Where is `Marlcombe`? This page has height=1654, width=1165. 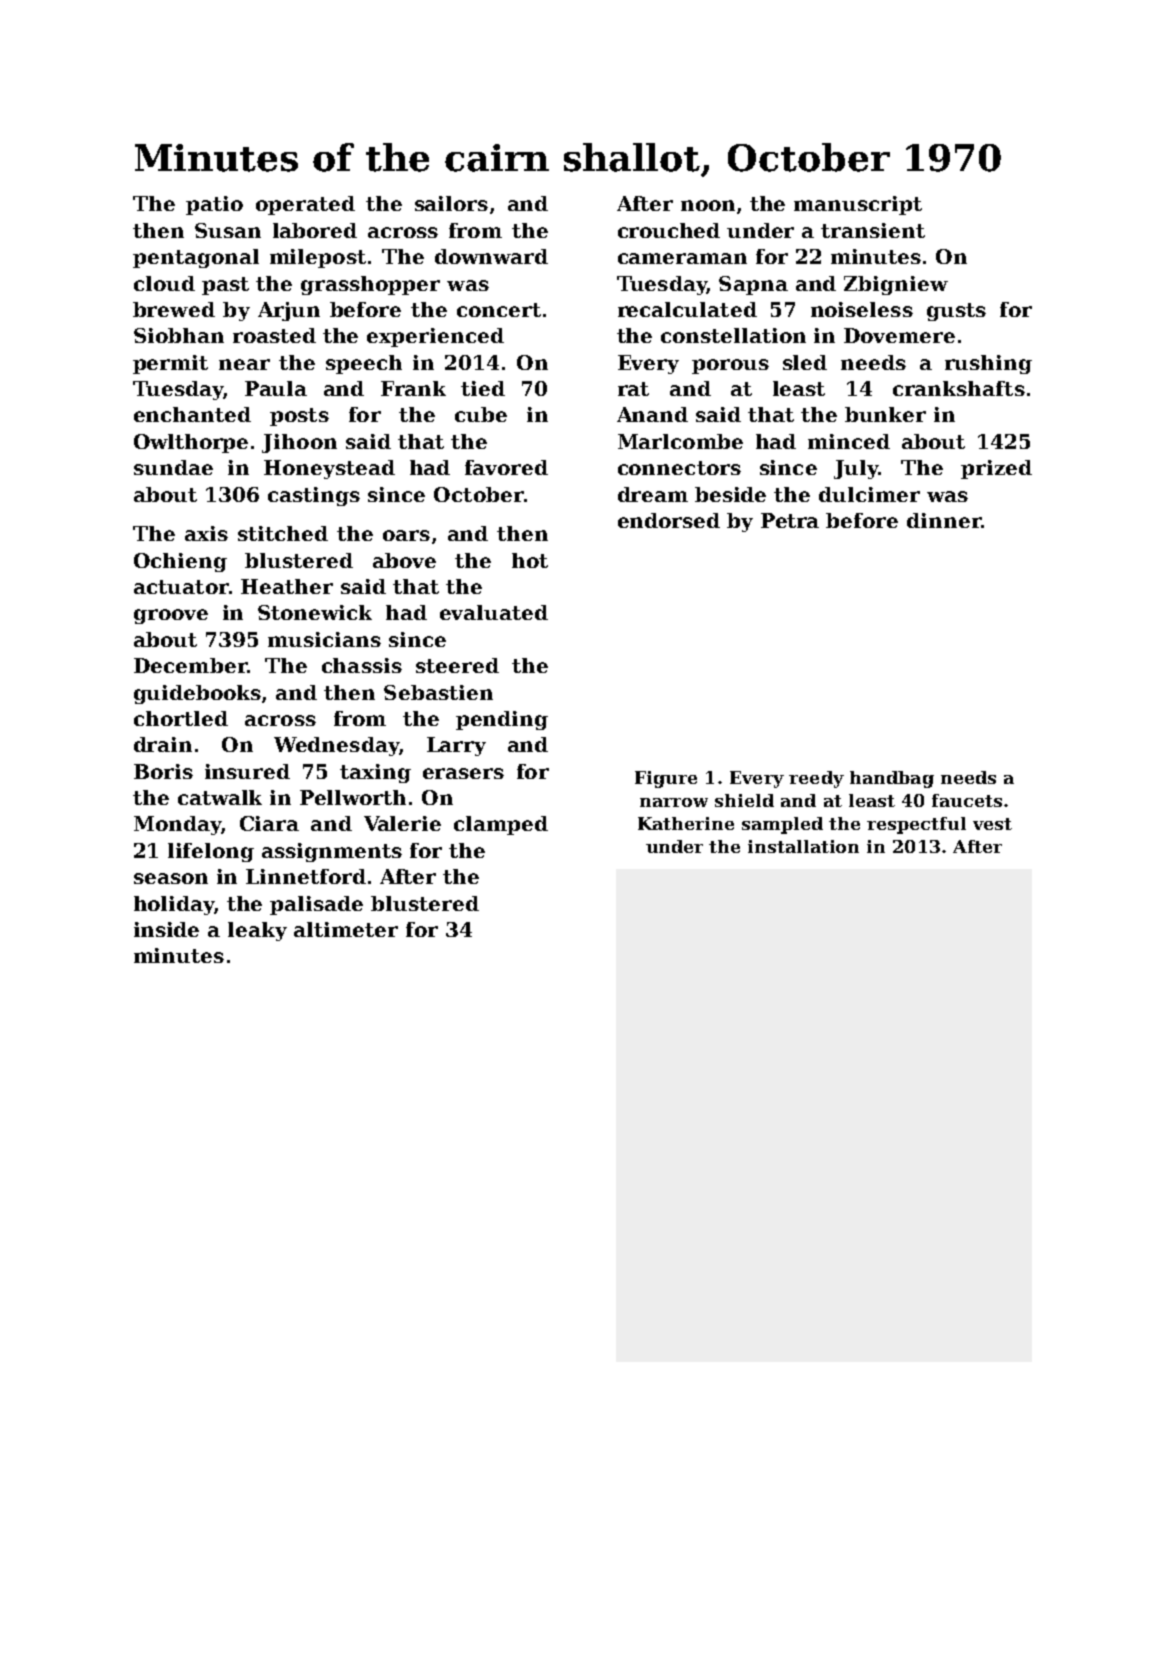
Marlcombe is located at coordinates (680, 441).
